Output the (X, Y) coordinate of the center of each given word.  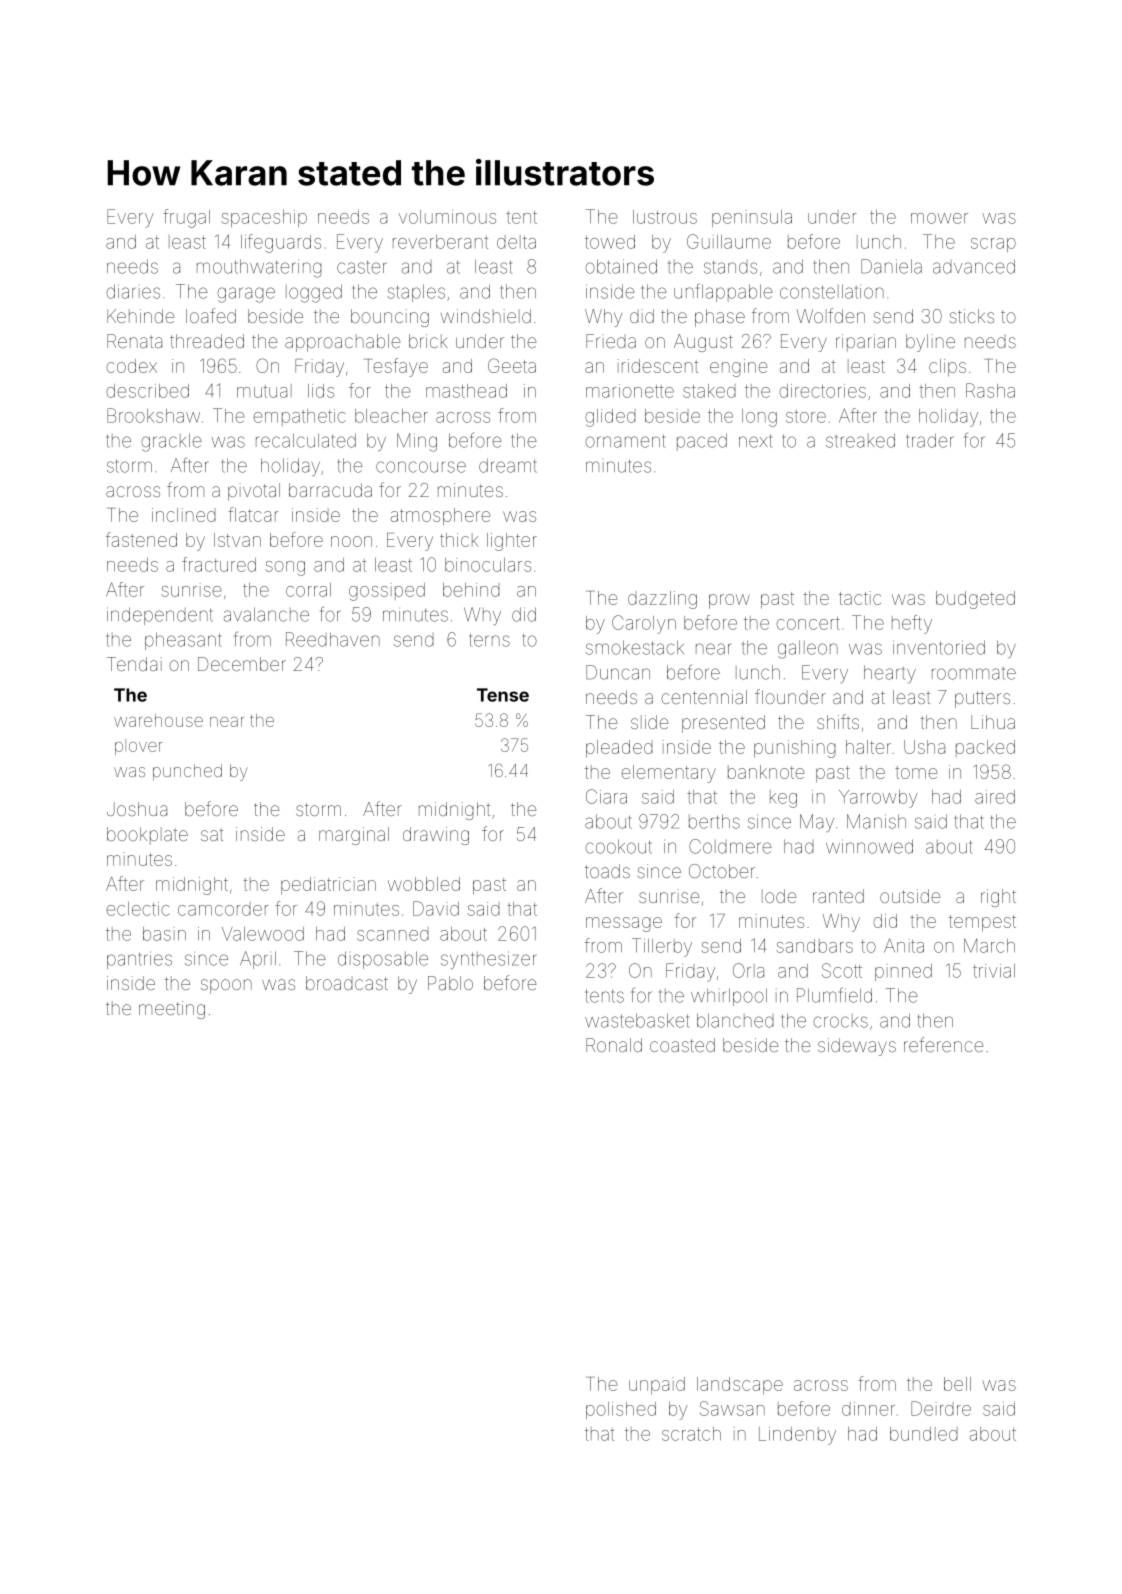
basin (164, 934)
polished (621, 1410)
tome (916, 772)
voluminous (447, 217)
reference (943, 1044)
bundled (924, 1434)
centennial (704, 697)
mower (939, 218)
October (722, 871)
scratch (691, 1434)
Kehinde (140, 316)
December (242, 664)
